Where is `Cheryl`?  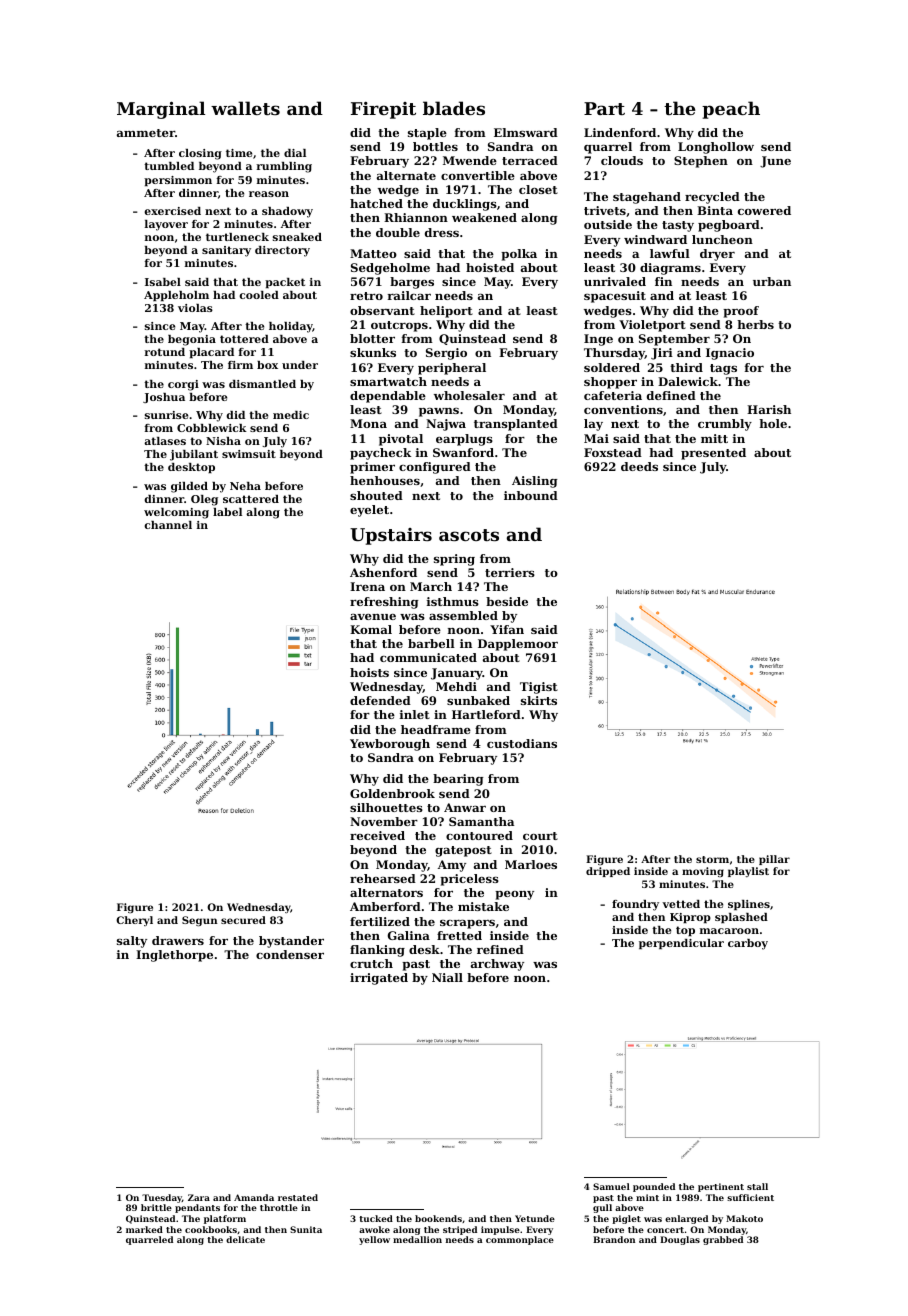 Cheryl is located at coordinates (134, 921).
